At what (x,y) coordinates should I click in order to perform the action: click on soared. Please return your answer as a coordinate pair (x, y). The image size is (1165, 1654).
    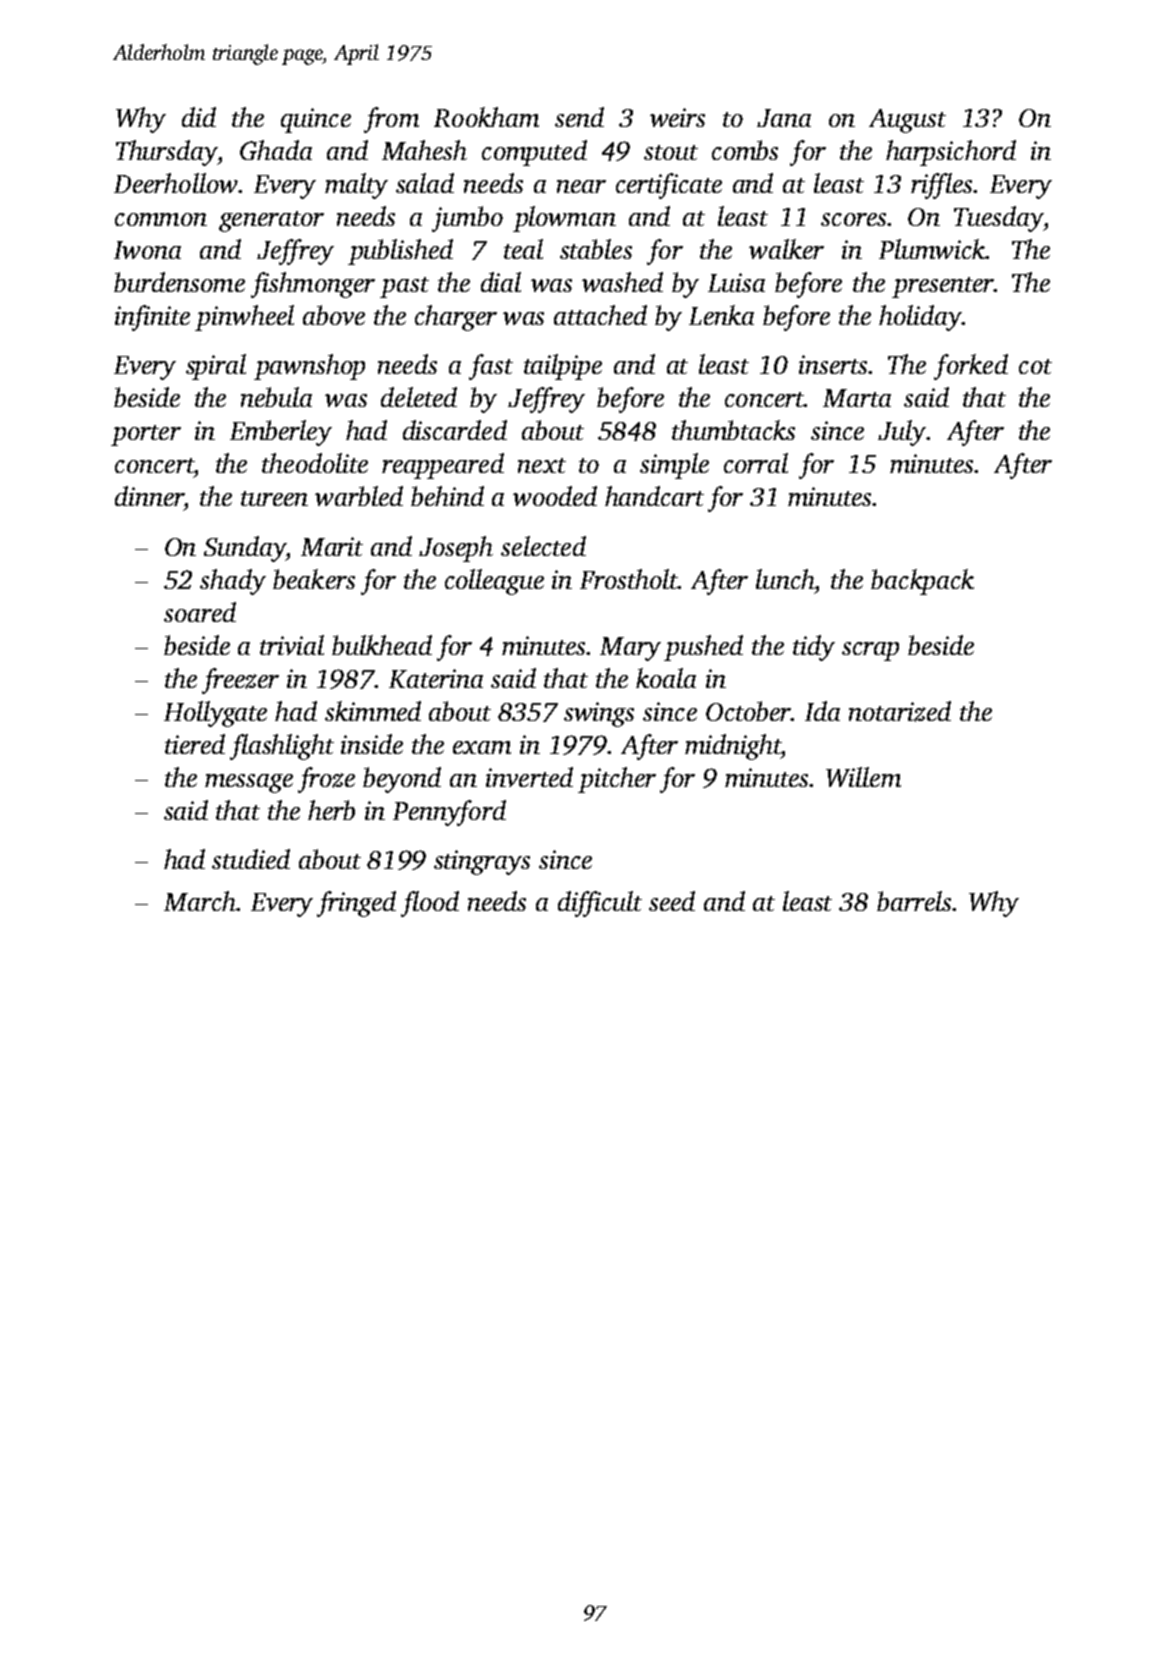
    Looking at the image, I should click on (200, 612).
